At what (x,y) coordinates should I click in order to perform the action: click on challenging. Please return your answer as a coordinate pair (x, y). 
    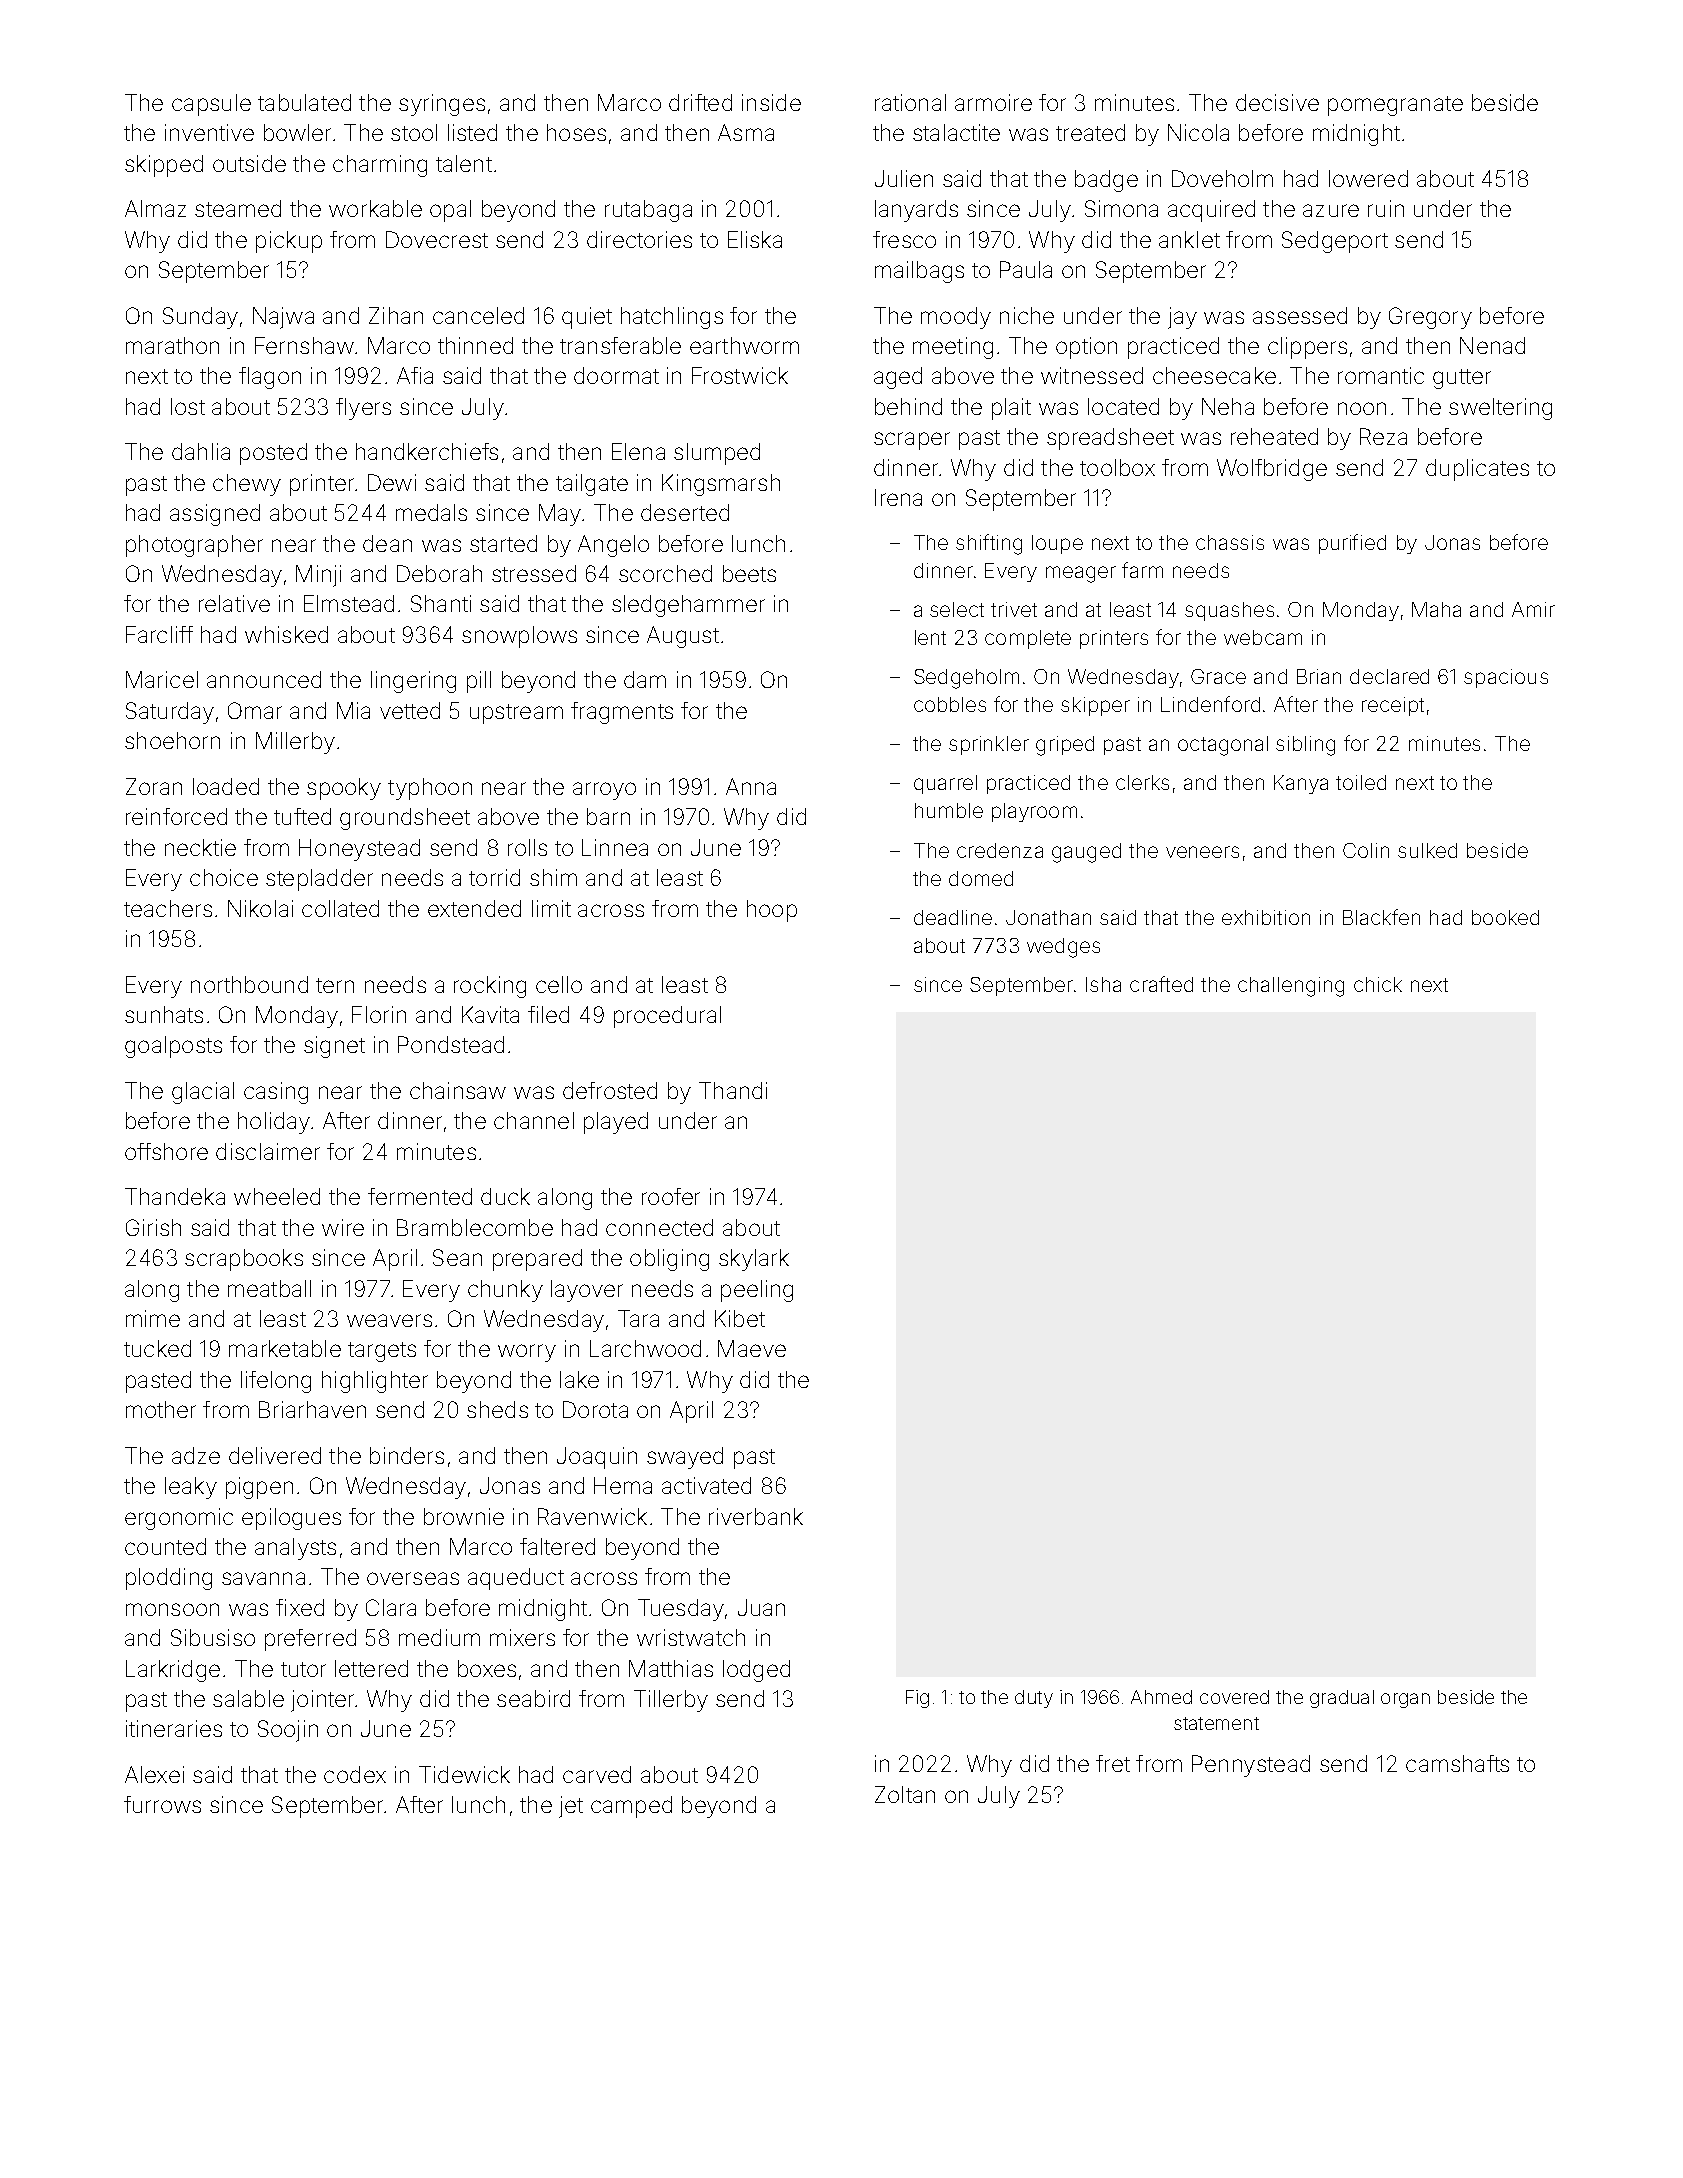
    Looking at the image, I should click on (1291, 987).
